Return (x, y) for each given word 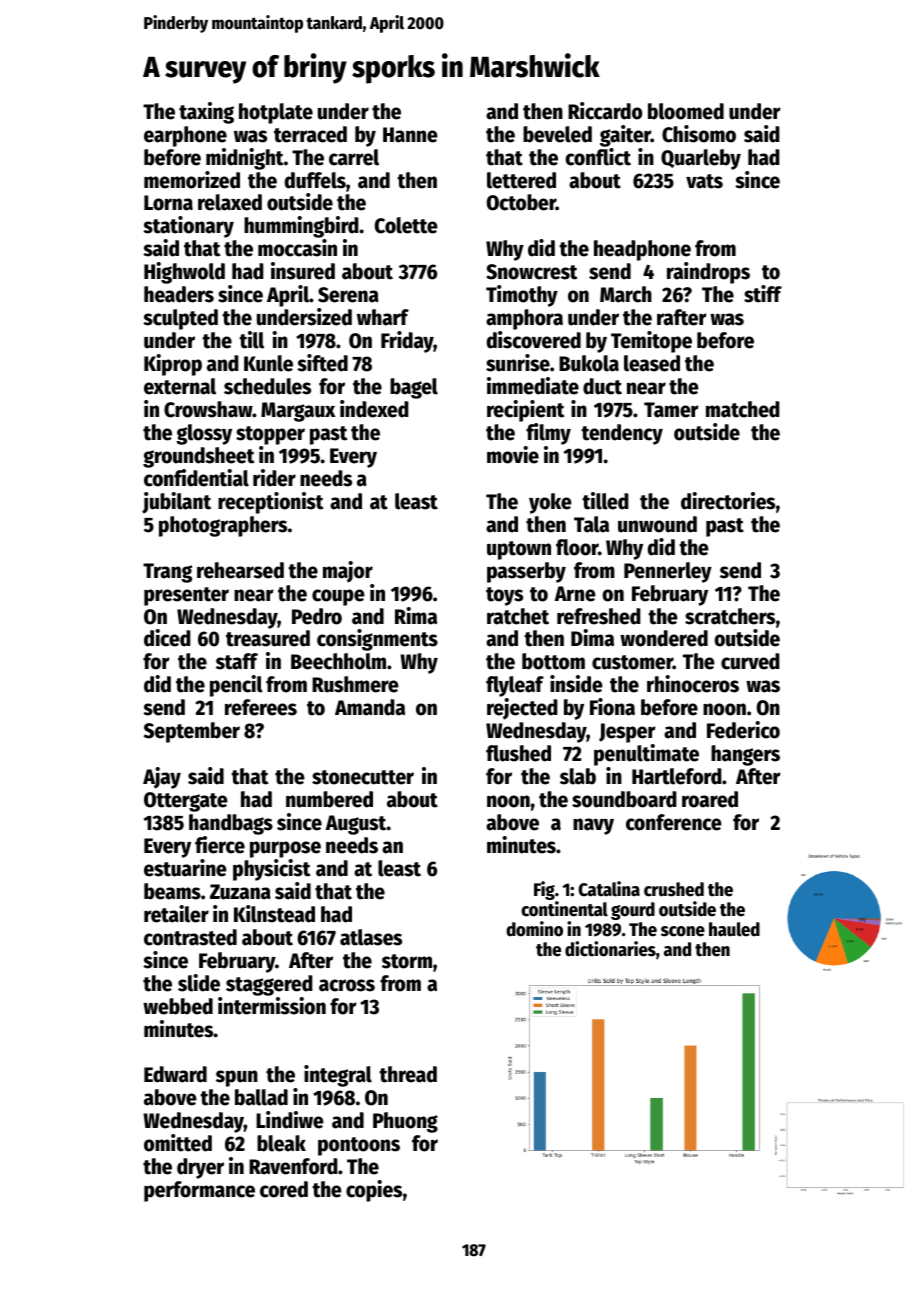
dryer (200, 1168)
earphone (185, 136)
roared (710, 799)
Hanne (410, 135)
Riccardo (605, 111)
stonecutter (363, 777)
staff (237, 661)
